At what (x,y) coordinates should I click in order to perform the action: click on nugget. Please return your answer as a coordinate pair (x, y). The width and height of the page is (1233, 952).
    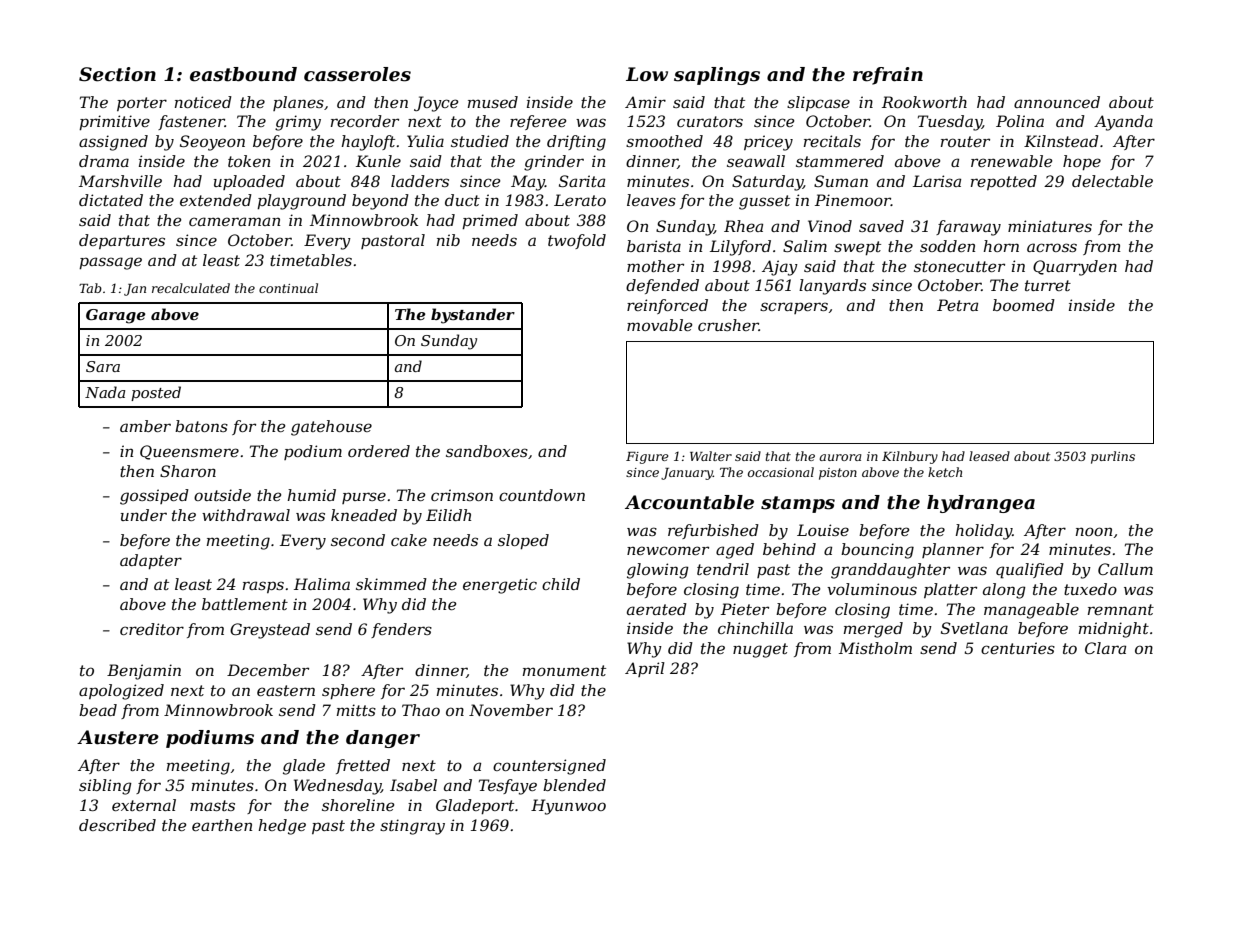
    Looking at the image, I should click on (760, 650).
